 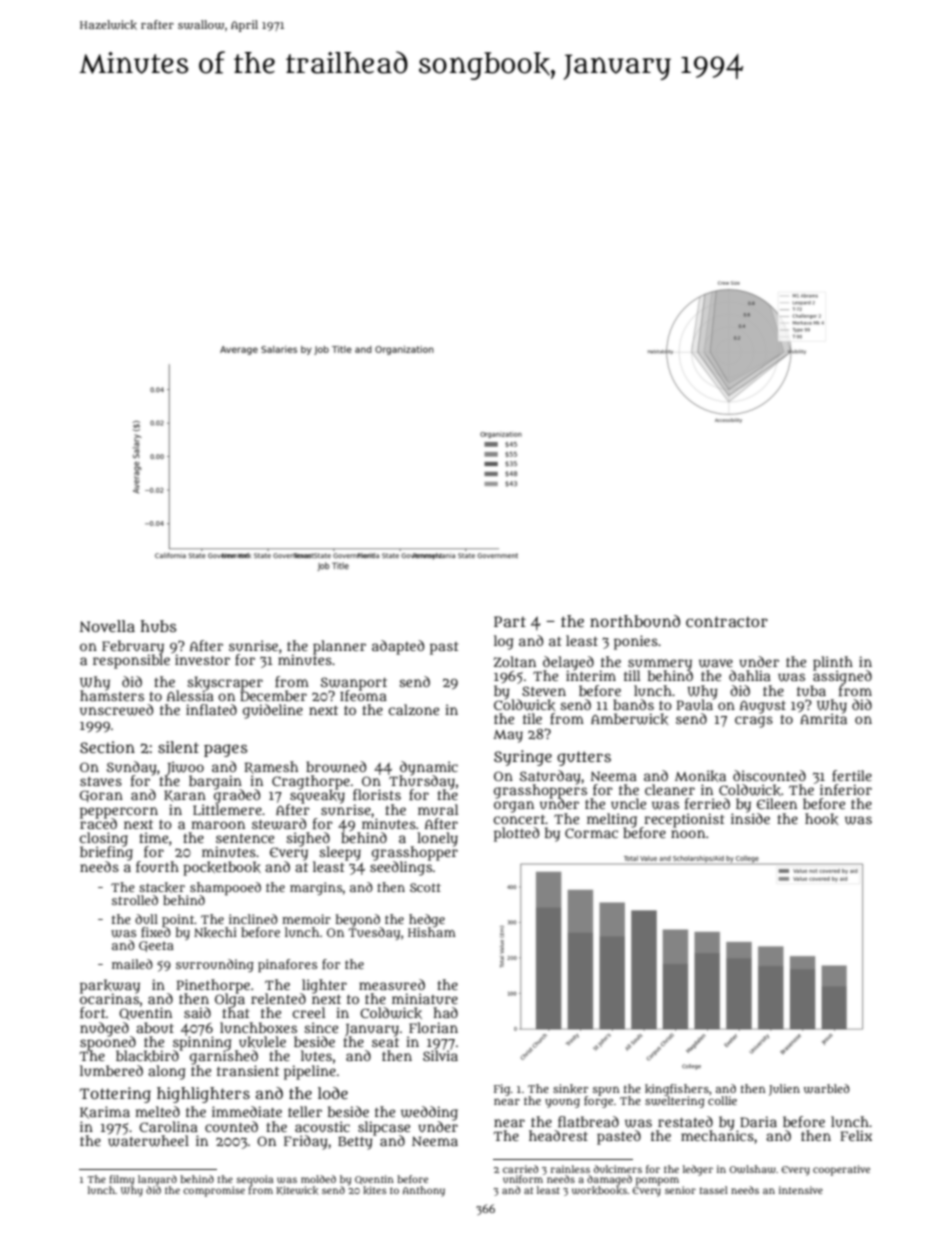 What do you see at coordinates (562, 1103) in the screenshot?
I see `young` at bounding box center [562, 1103].
